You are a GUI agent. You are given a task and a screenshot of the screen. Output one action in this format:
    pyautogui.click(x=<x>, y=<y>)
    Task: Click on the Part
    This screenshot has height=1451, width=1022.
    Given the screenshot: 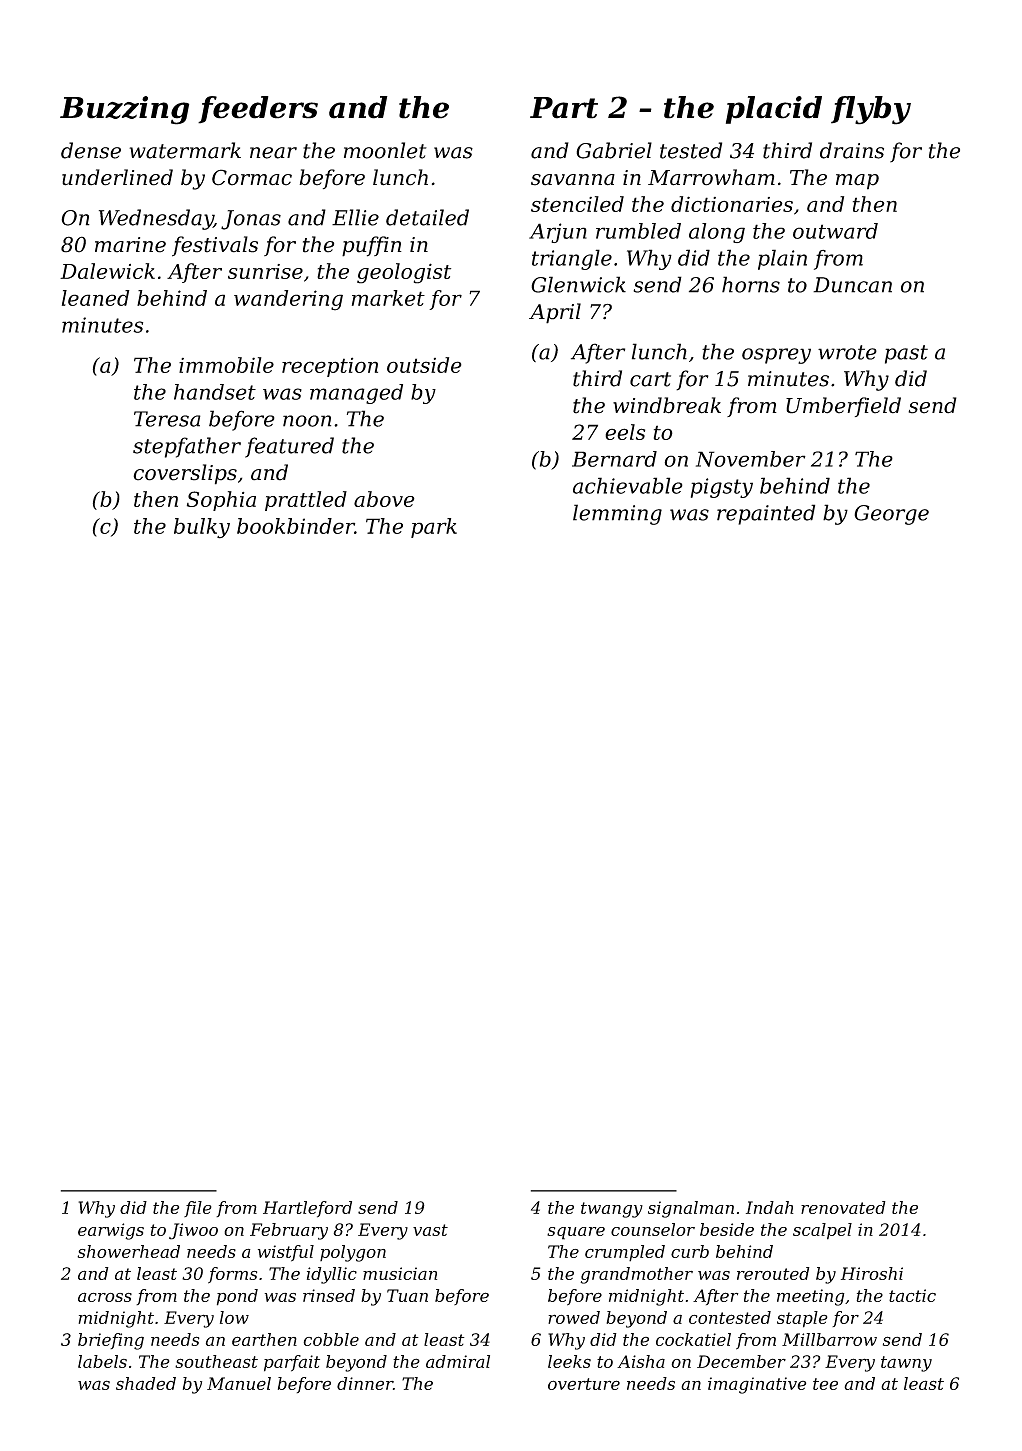 What is the action you would take?
    pyautogui.click(x=564, y=108)
